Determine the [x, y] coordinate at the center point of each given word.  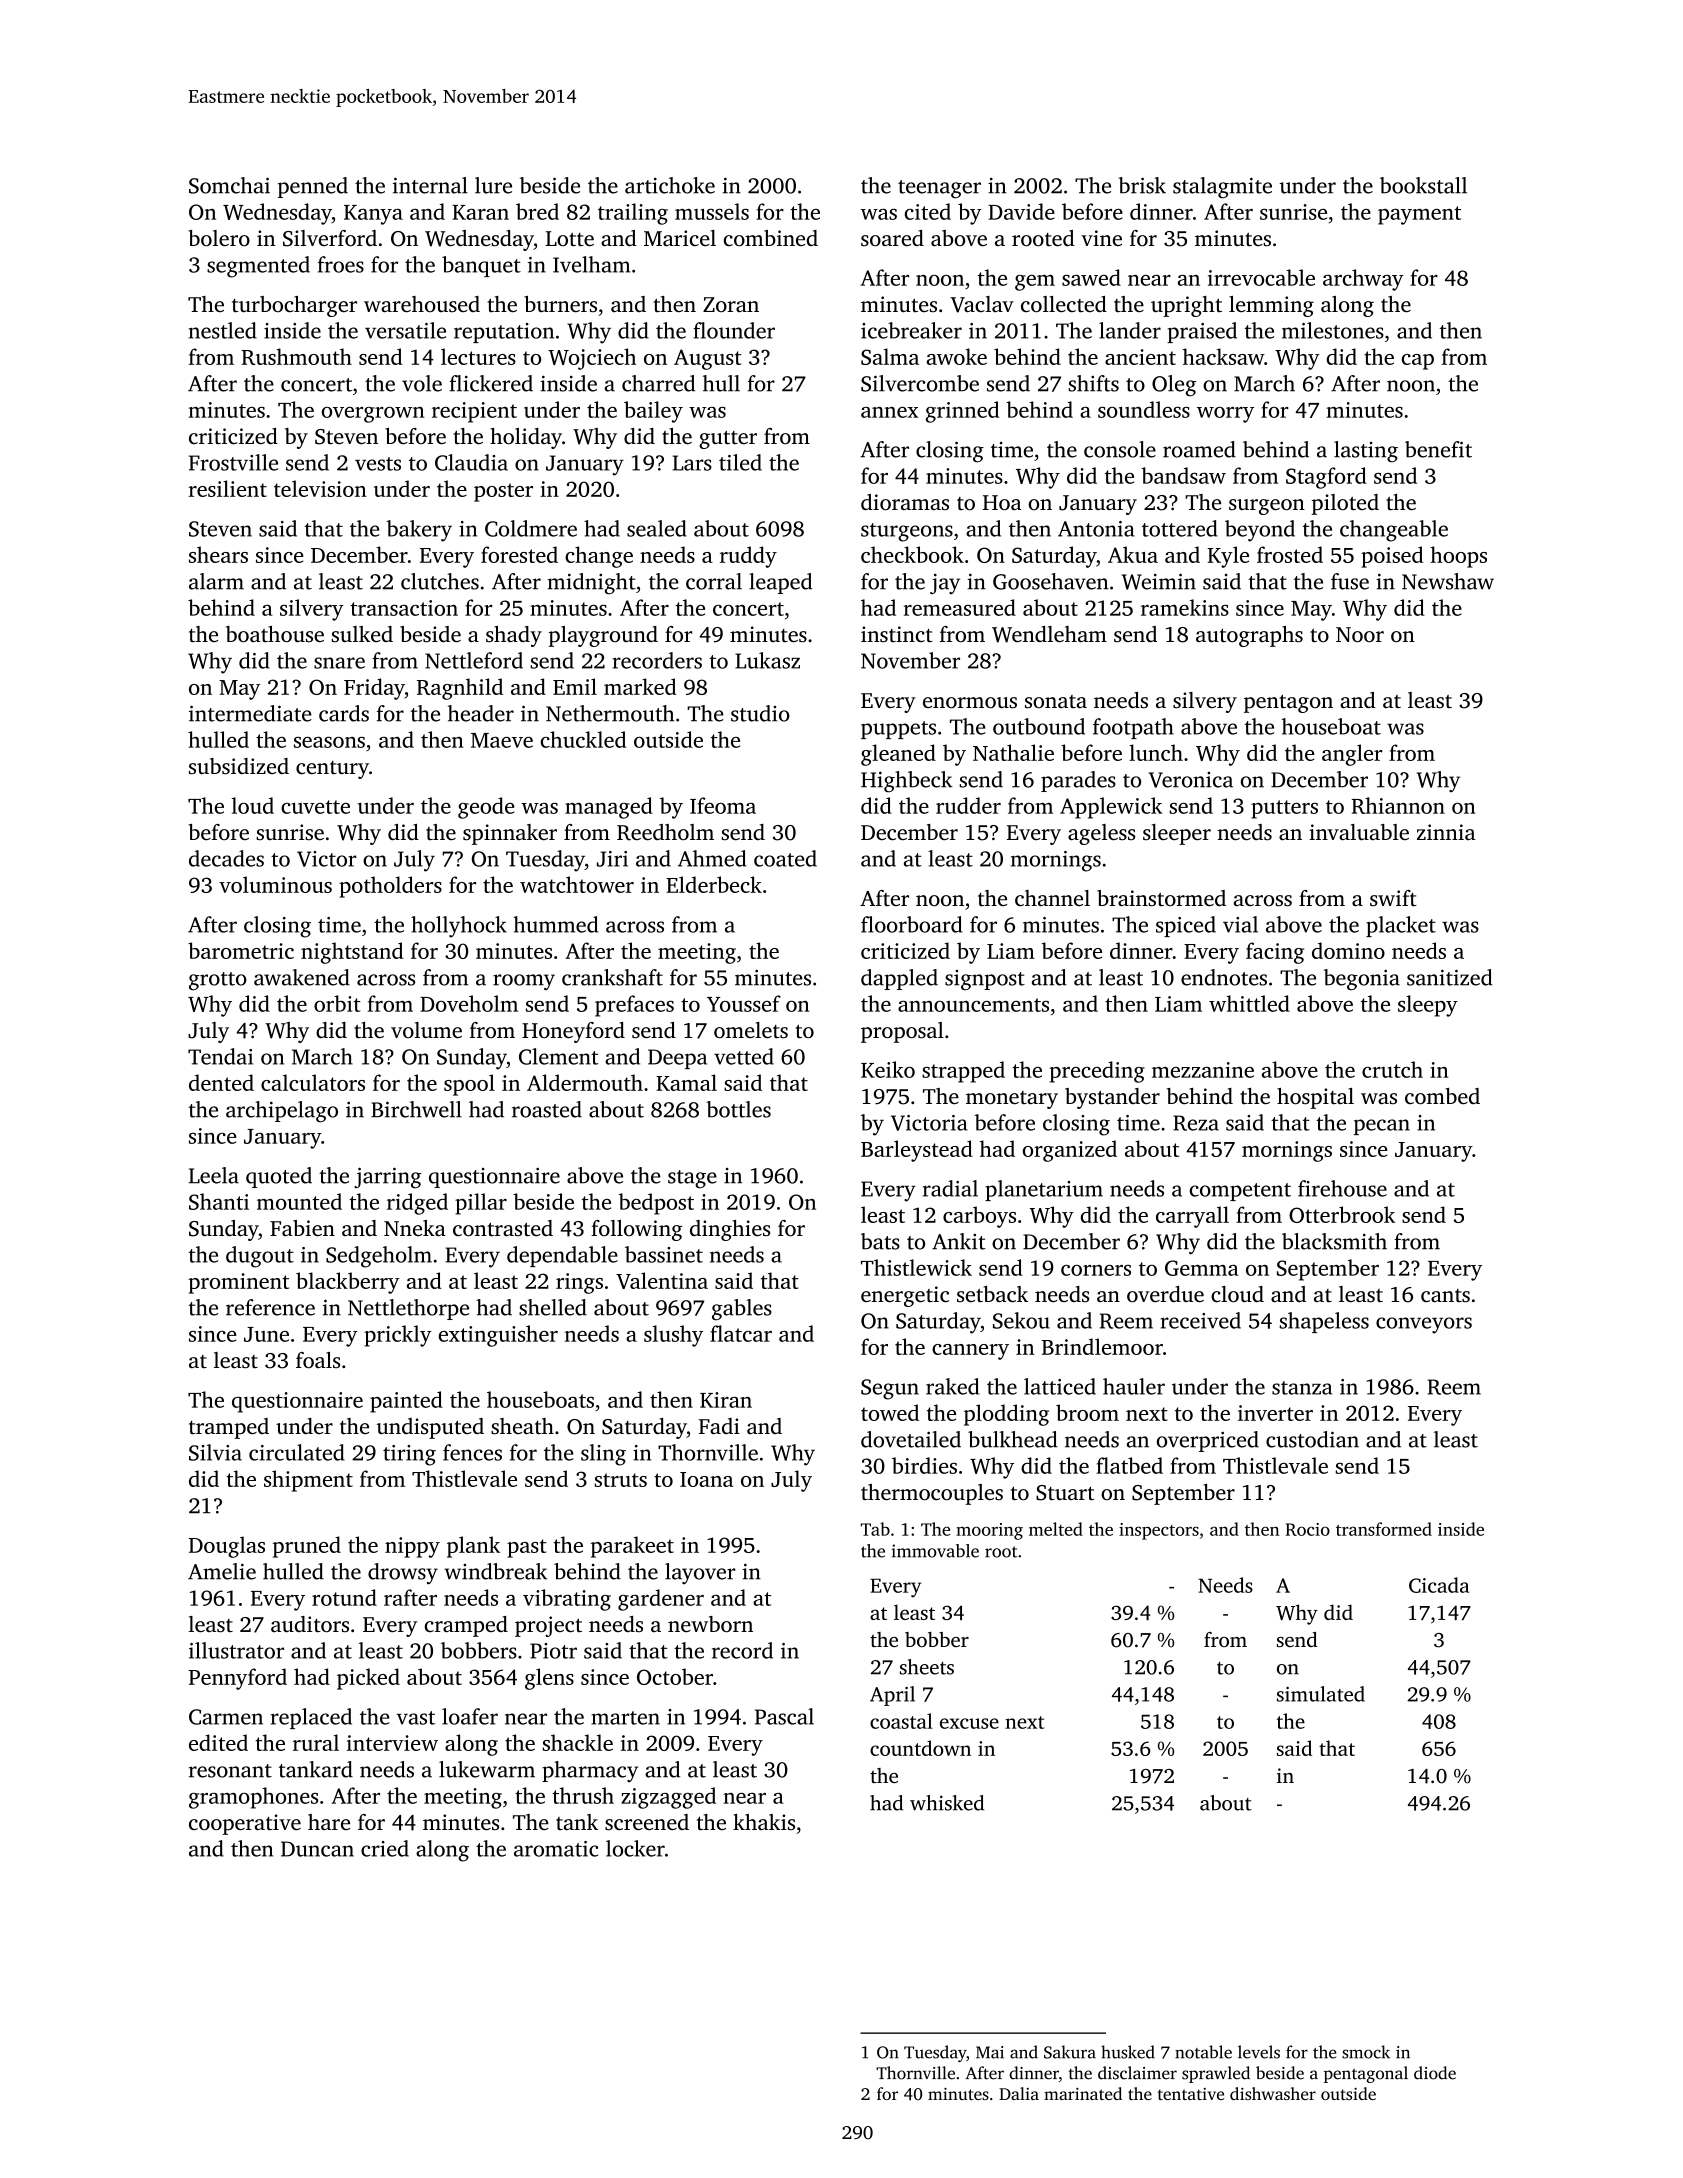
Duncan [317, 1849]
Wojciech [592, 359]
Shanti [219, 1201]
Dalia [1019, 2093]
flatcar [741, 1333]
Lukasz [767, 660]
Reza [1196, 1123]
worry [1225, 415]
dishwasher [1273, 2093]
